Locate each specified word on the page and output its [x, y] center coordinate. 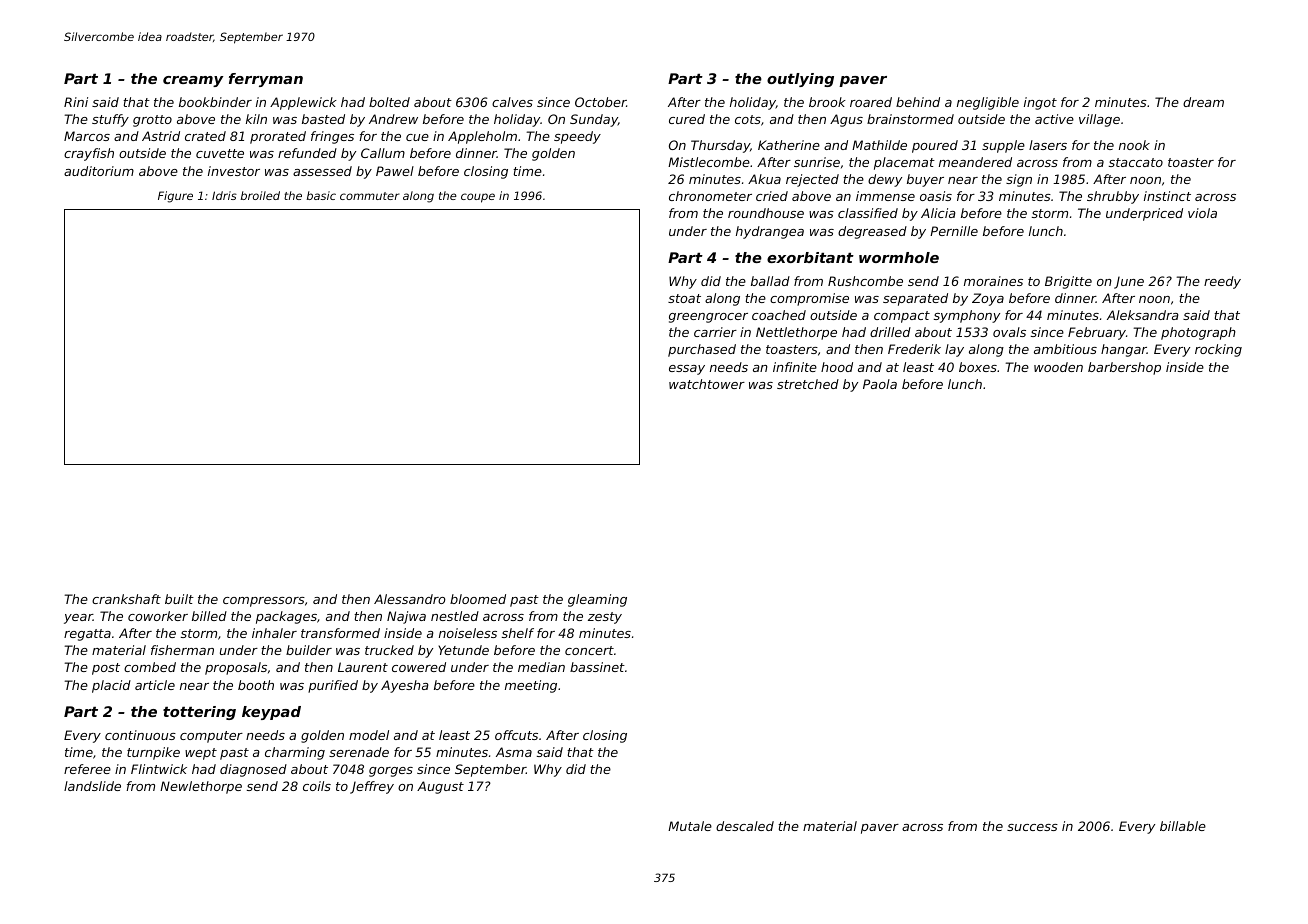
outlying [800, 80]
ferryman [266, 80]
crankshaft [126, 599]
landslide [92, 786]
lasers [1048, 145]
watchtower [707, 384]
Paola [880, 384]
